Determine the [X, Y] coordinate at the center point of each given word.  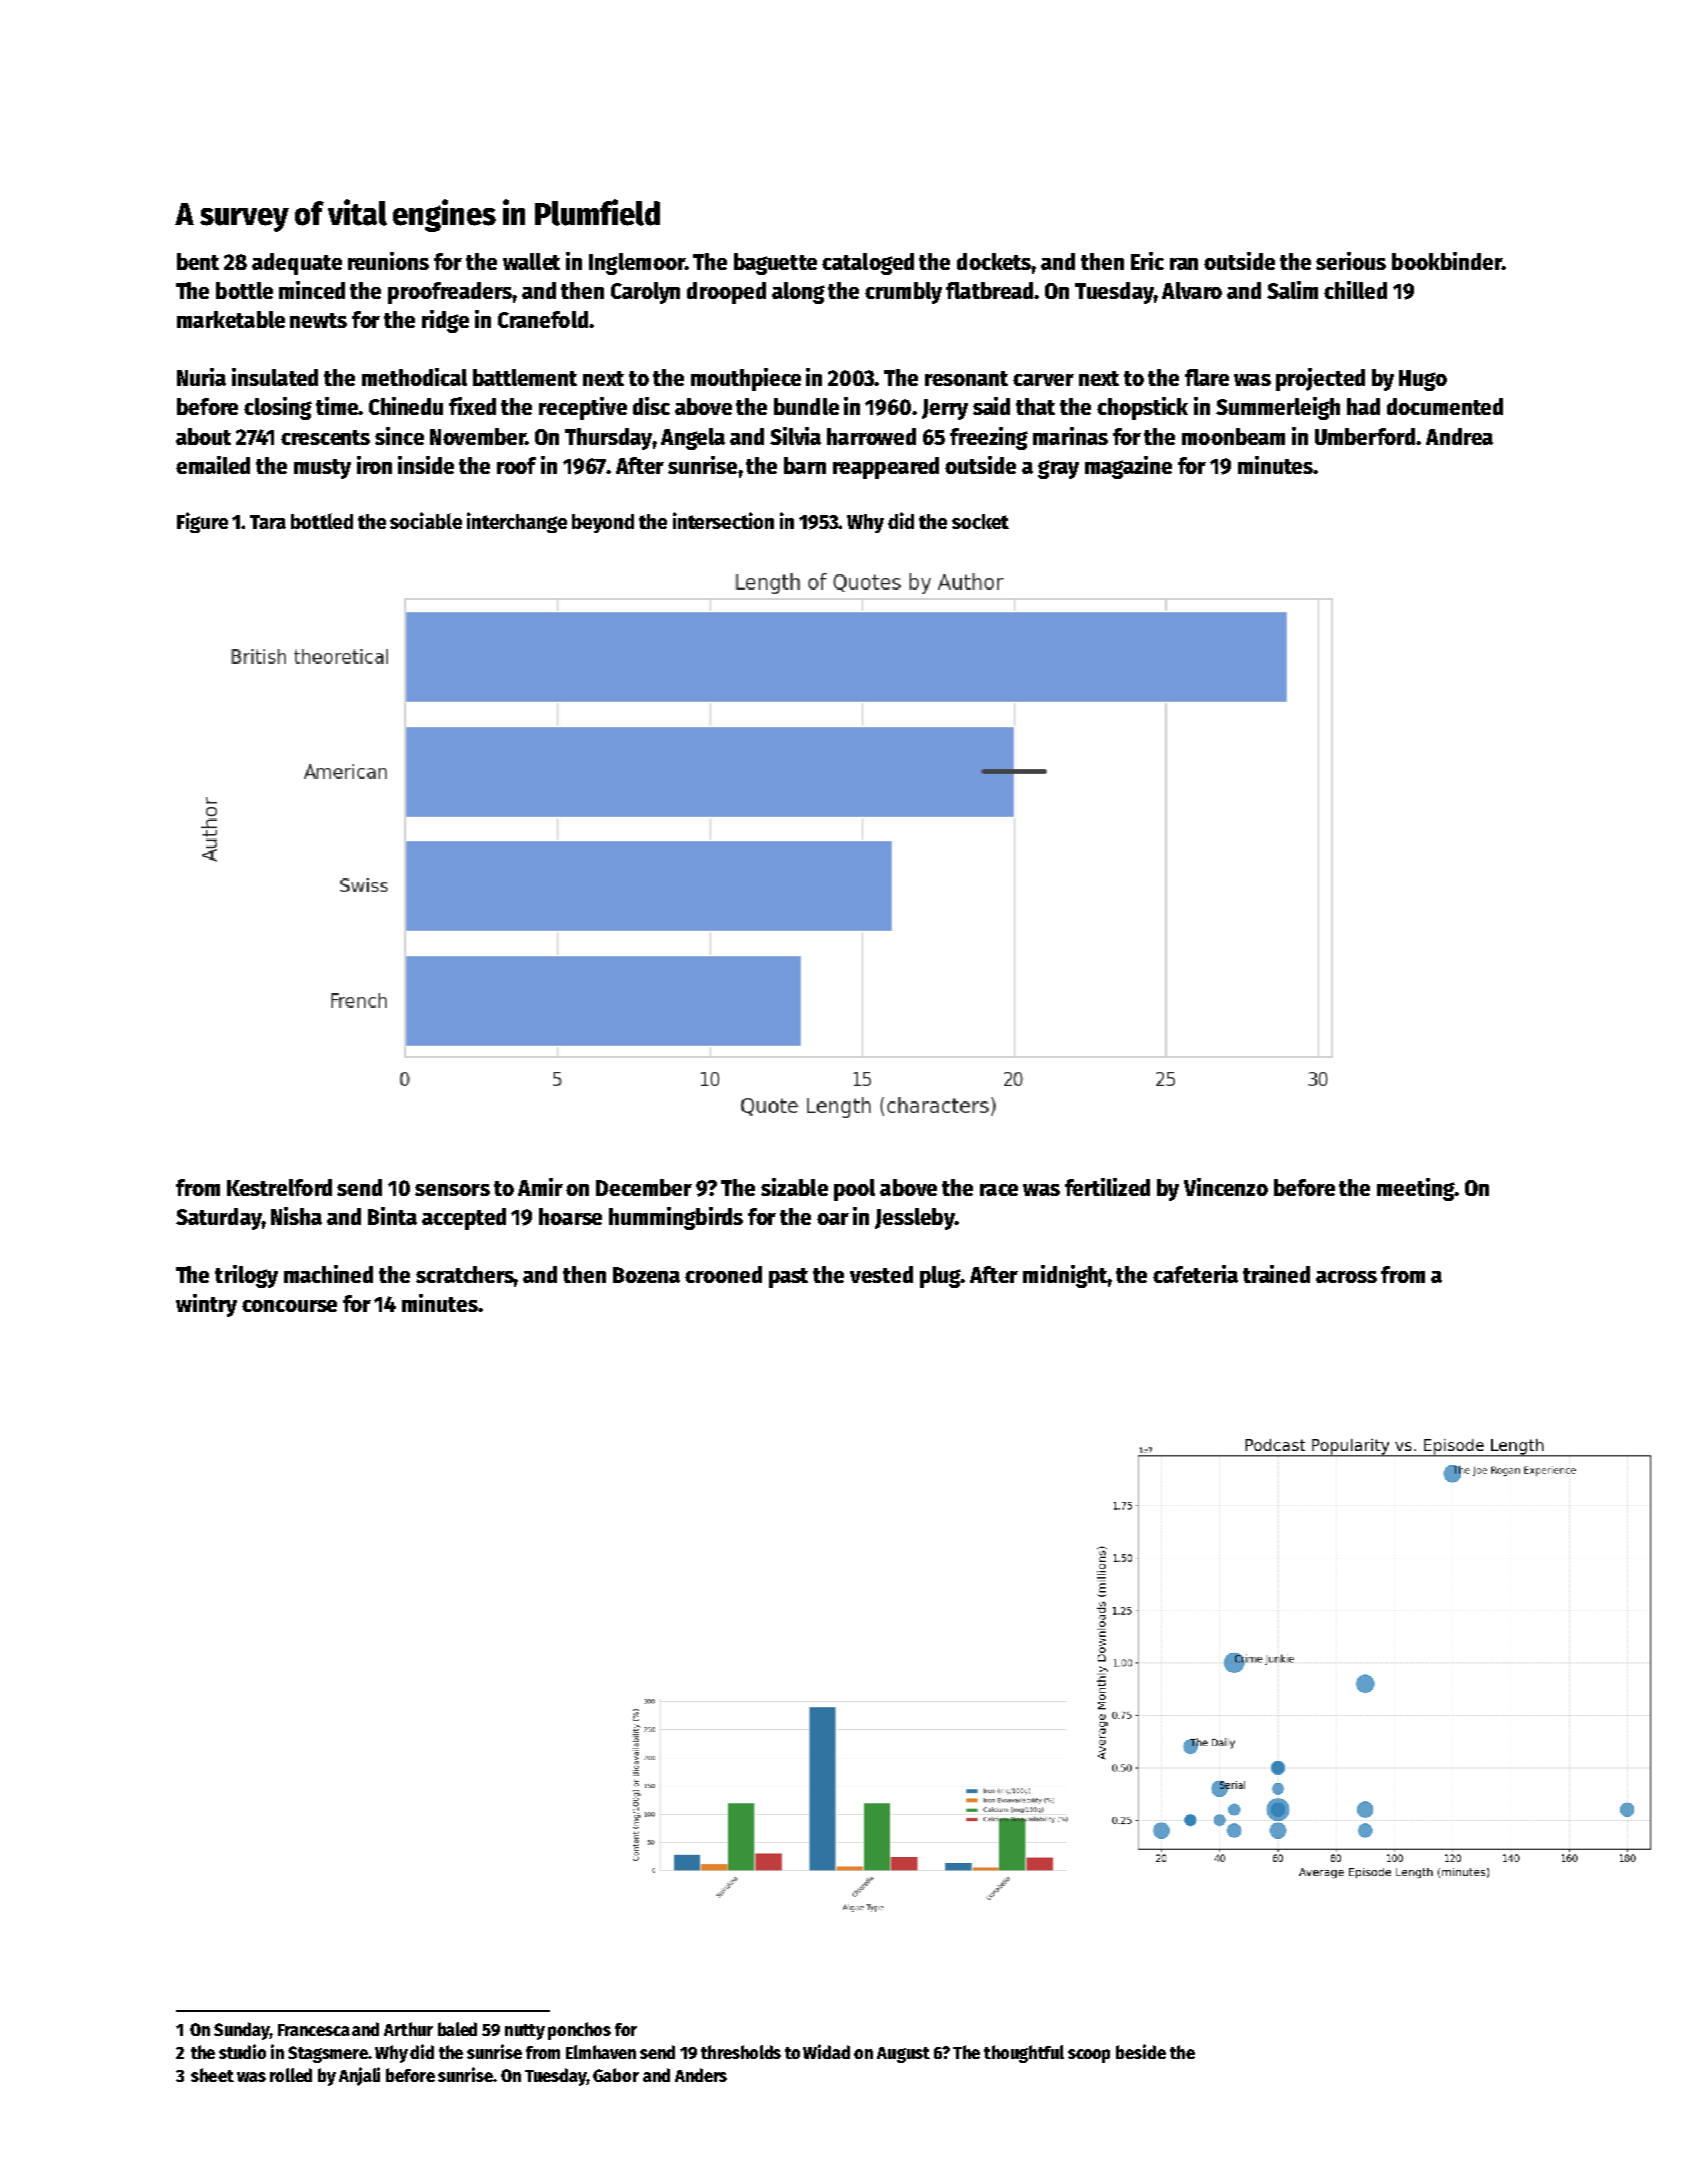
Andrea [1459, 436]
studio [242, 2051]
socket [980, 521]
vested [881, 1274]
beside [1141, 2051]
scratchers [465, 1274]
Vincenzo [1226, 1187]
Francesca [314, 2030]
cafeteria [1195, 1274]
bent [198, 261]
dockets [994, 261]
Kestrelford [279, 1187]
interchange [517, 522]
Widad [826, 2051]
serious [1351, 261]
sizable [794, 1187]
